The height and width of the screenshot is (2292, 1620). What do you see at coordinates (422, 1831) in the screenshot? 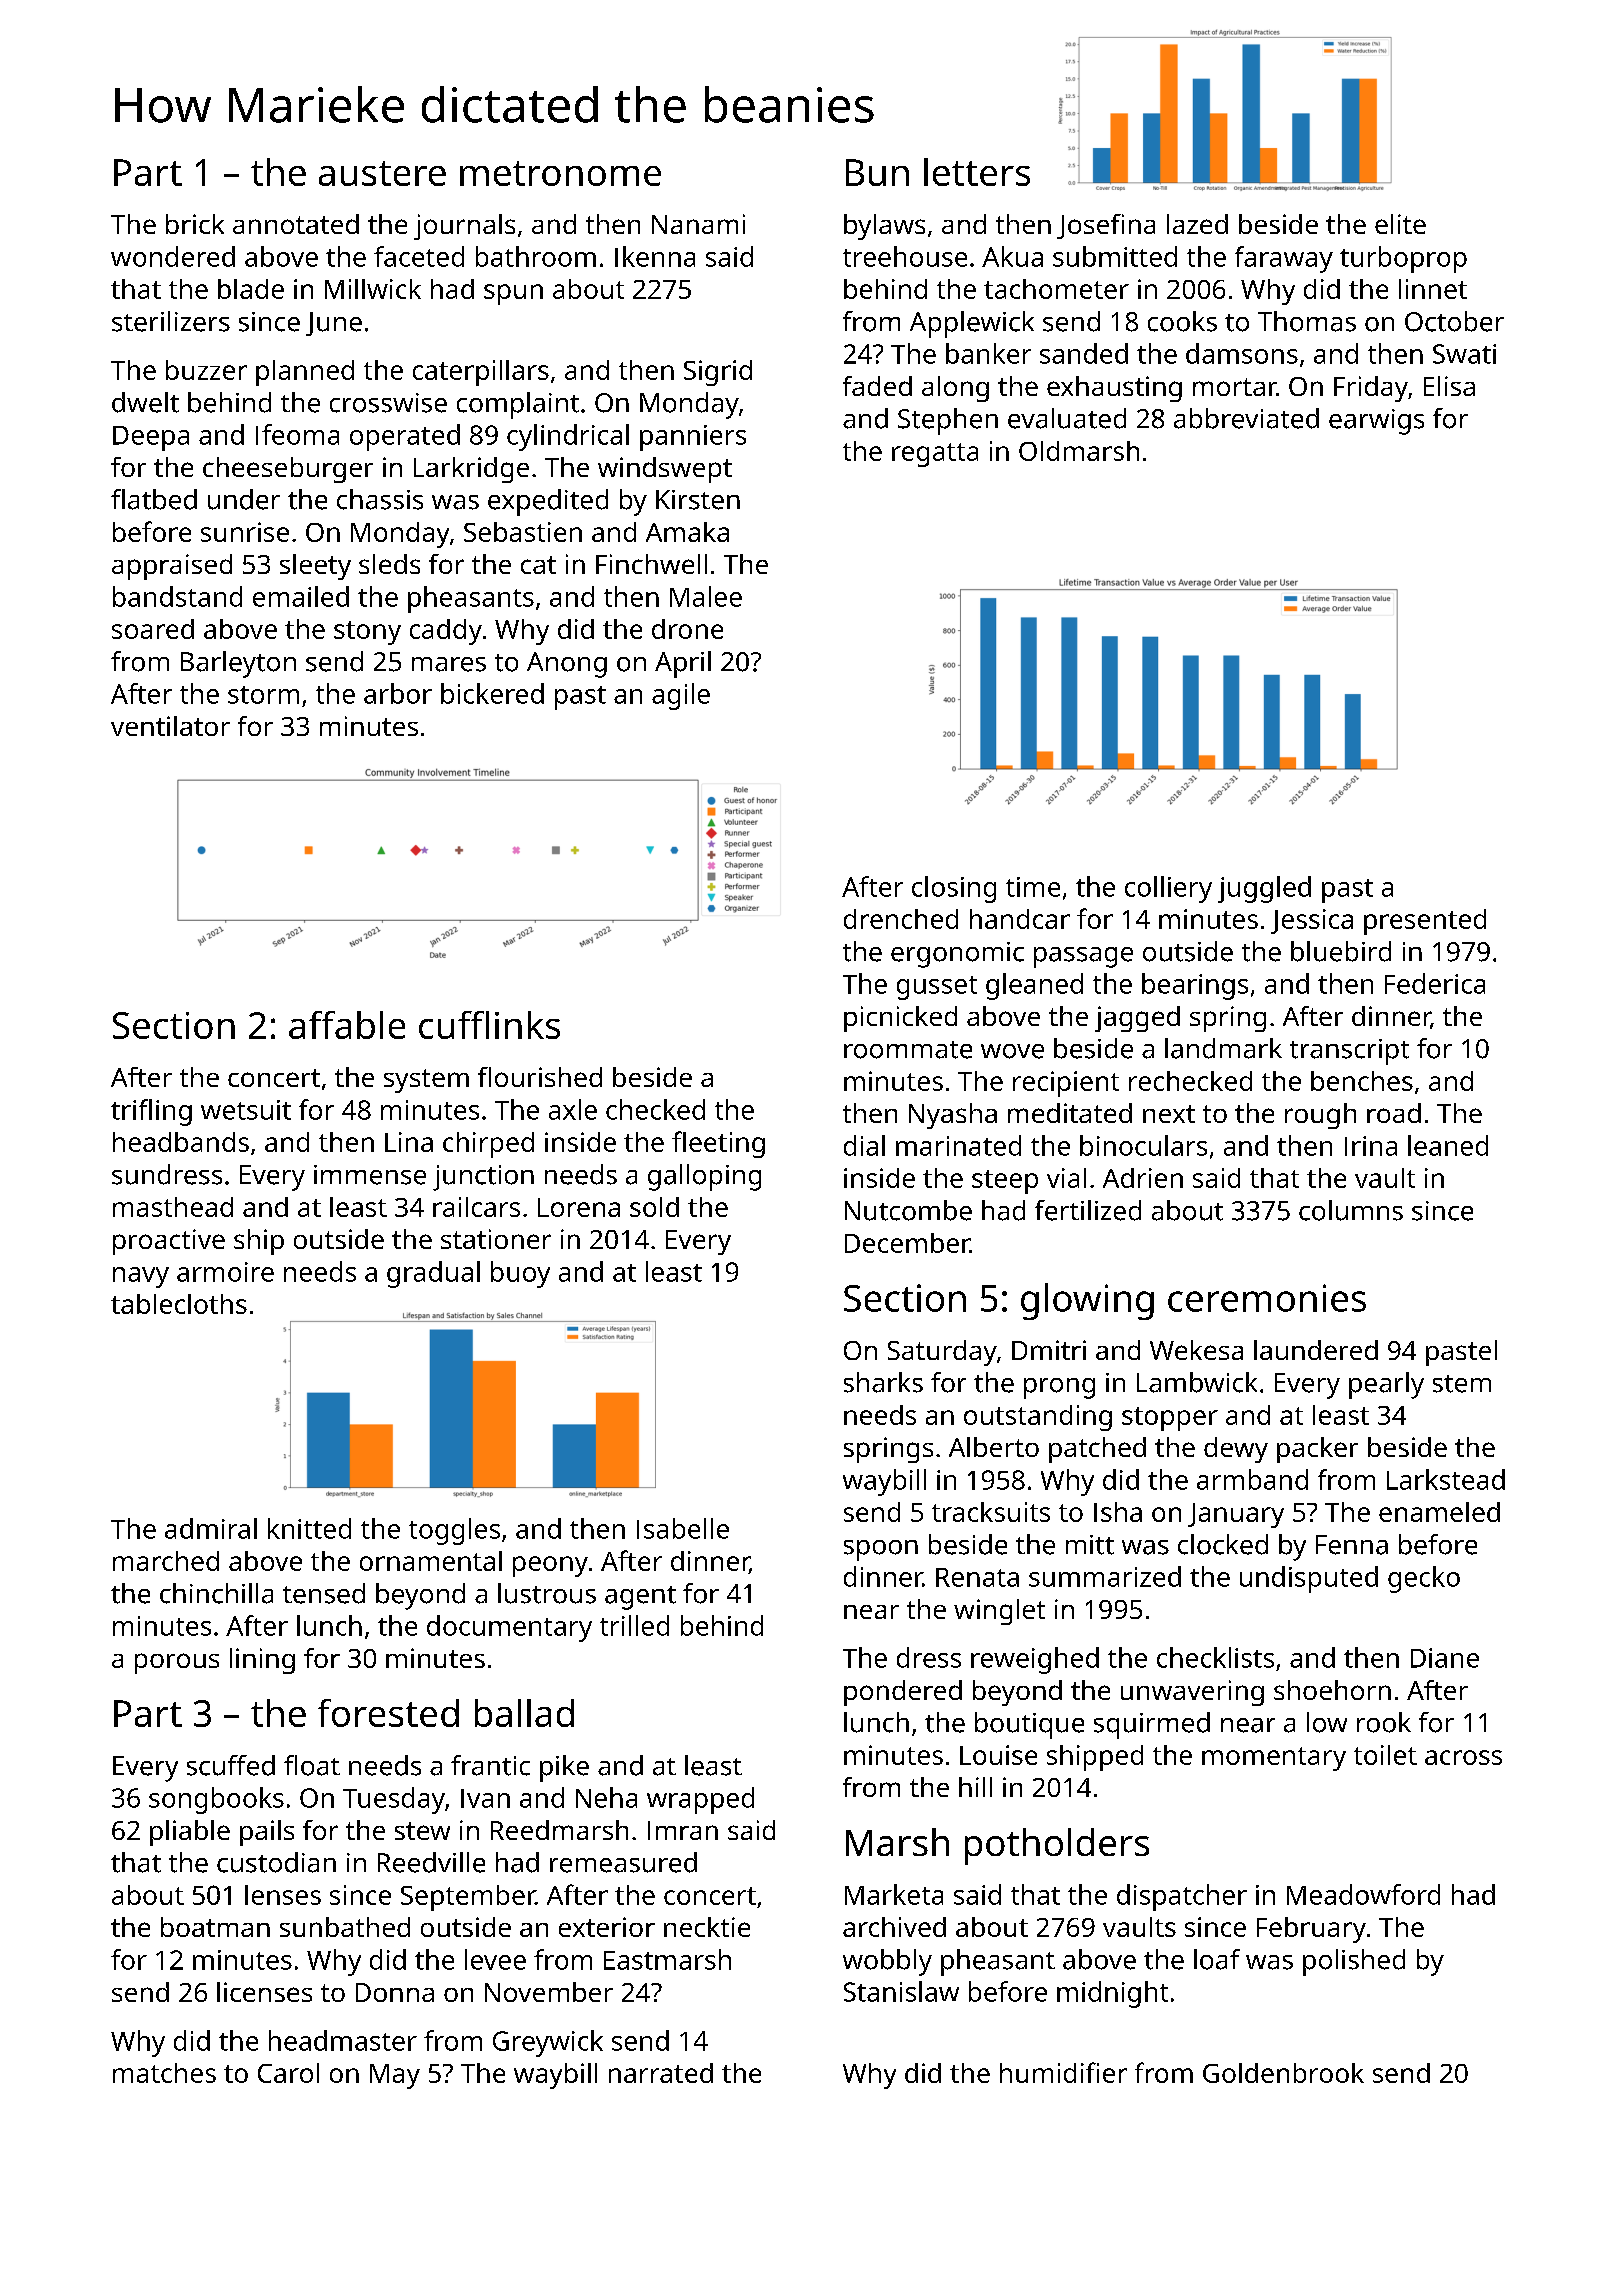
I see `stew` at bounding box center [422, 1831].
